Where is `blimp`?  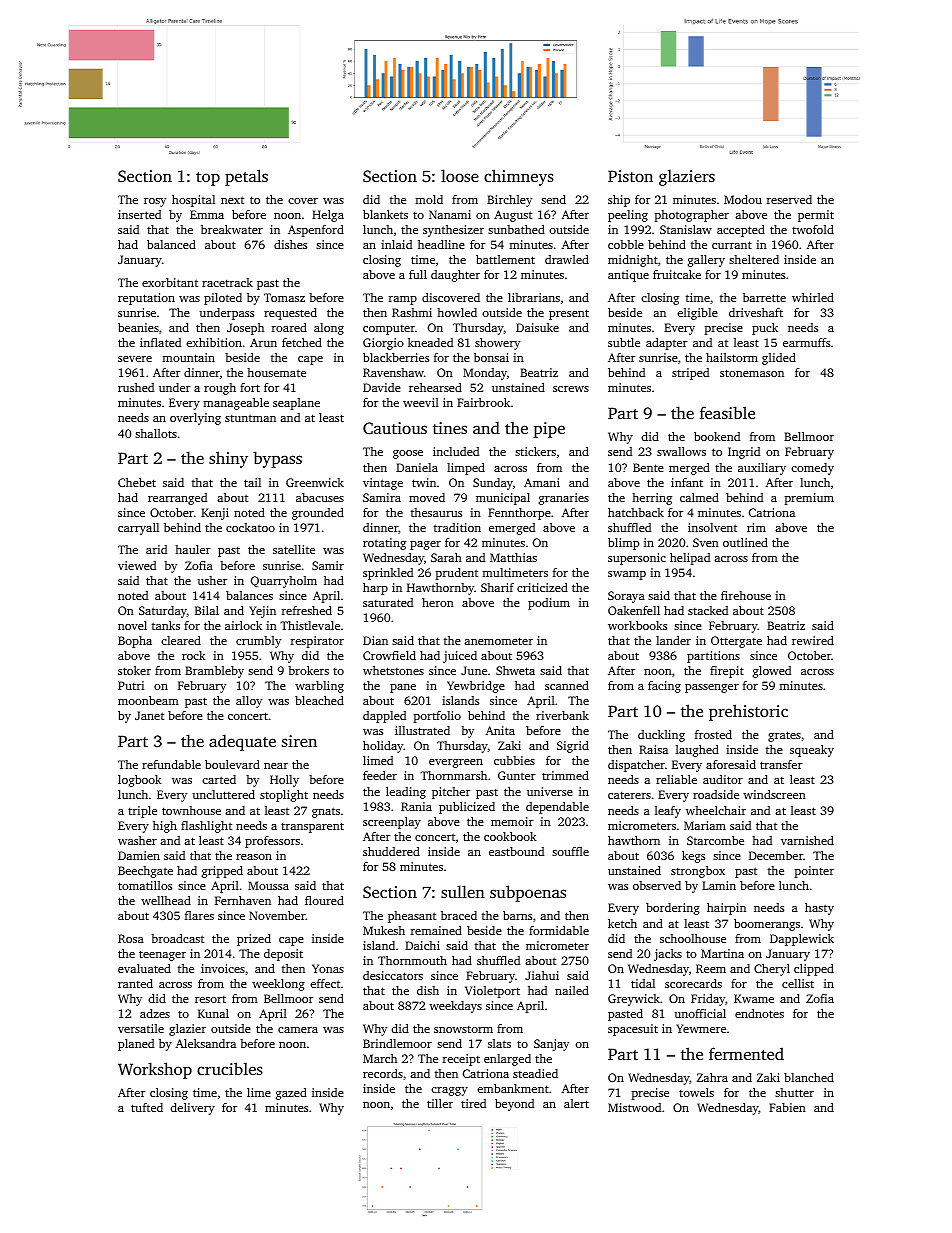
blimp is located at coordinates (623, 544).
